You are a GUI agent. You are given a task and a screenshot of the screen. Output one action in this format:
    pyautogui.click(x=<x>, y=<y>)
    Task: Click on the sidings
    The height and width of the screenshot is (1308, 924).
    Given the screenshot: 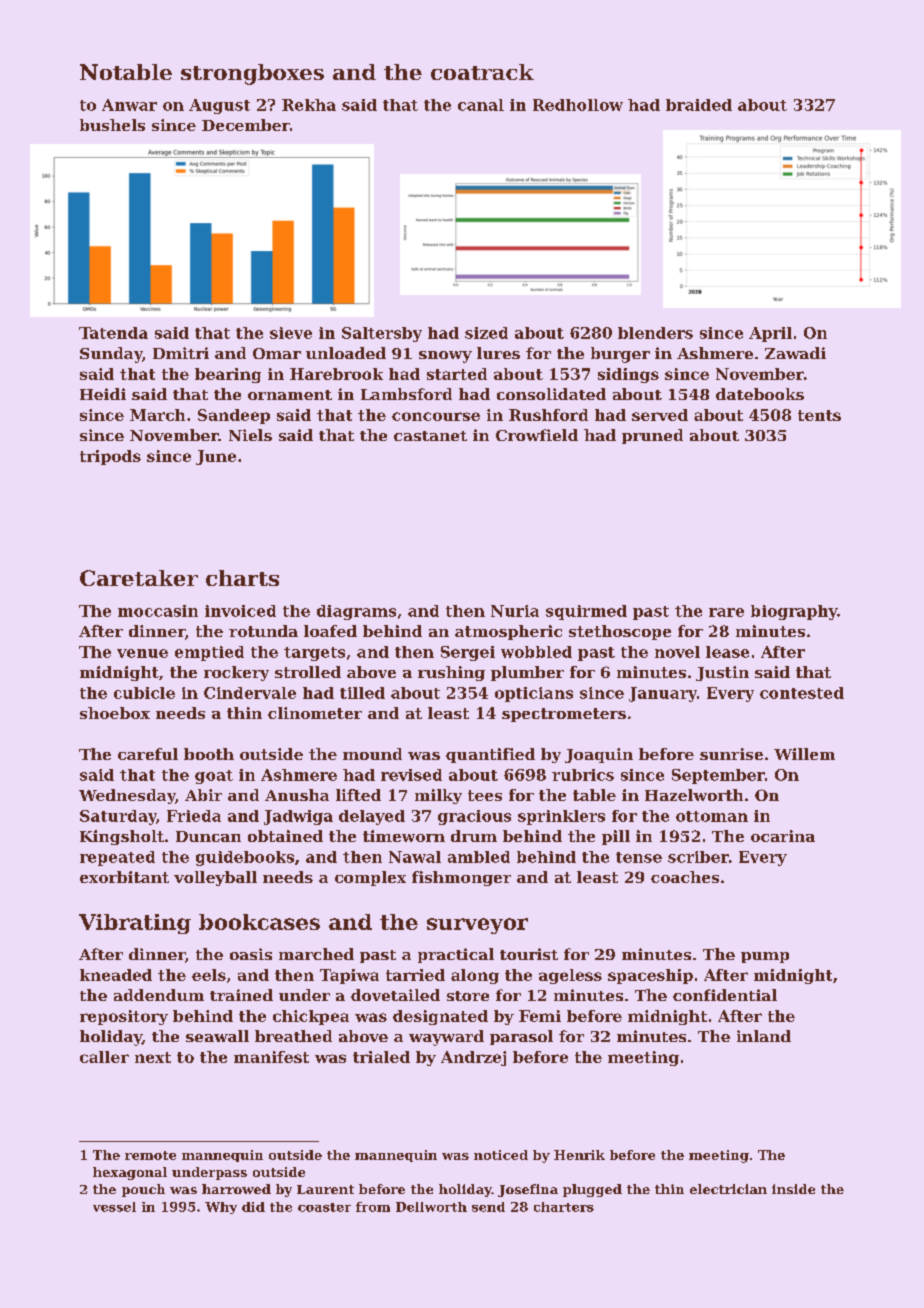 What is the action you would take?
    pyautogui.click(x=628, y=375)
